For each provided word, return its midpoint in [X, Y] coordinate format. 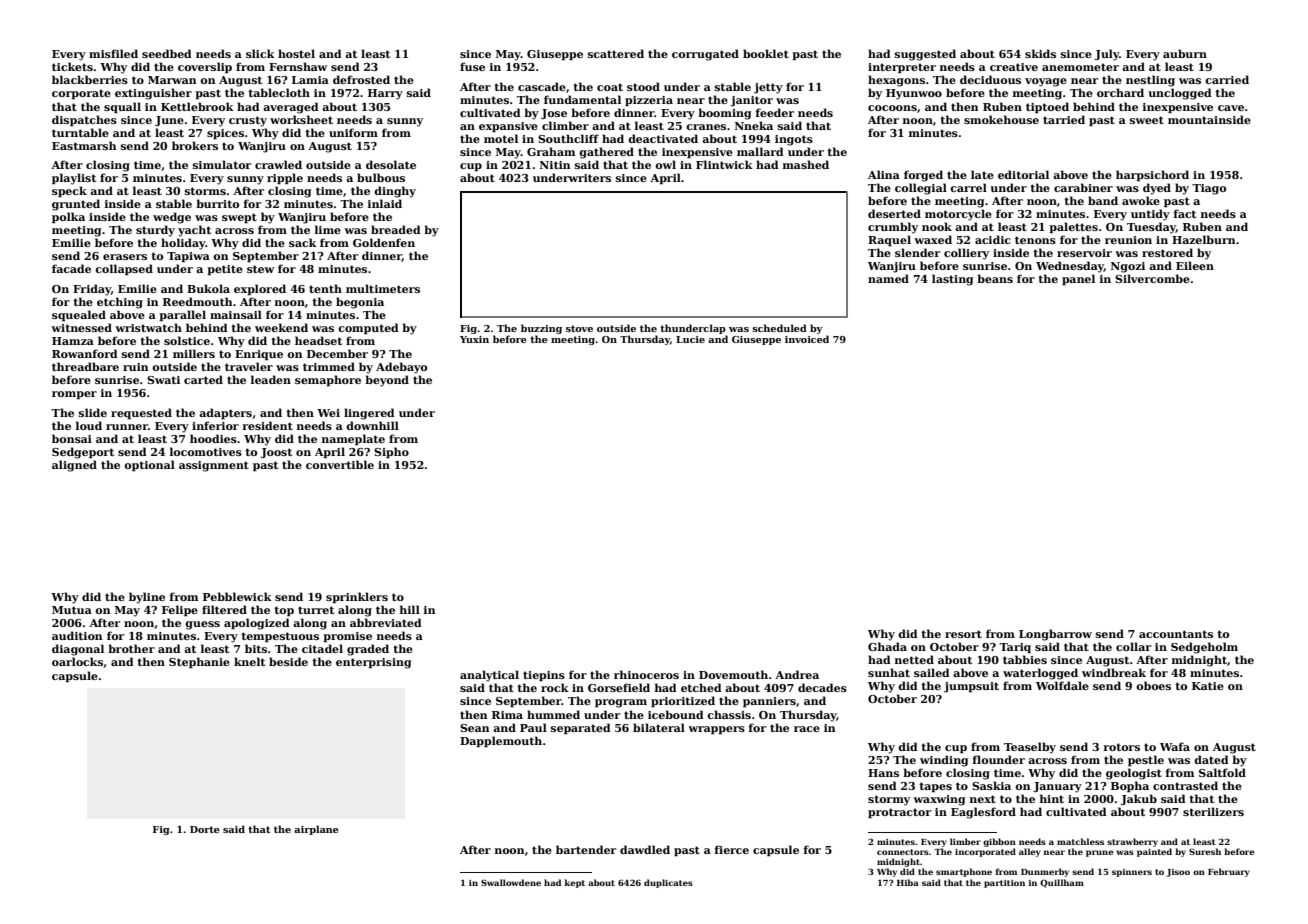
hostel [296, 53]
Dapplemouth [501, 741]
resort [963, 634]
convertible [340, 464]
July [1107, 55]
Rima [507, 715]
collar [1133, 646]
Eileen [1195, 265]
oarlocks [77, 661]
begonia [360, 303]
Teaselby [1030, 748]
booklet [766, 53]
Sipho [391, 452]
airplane [316, 830]
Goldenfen [384, 242]
